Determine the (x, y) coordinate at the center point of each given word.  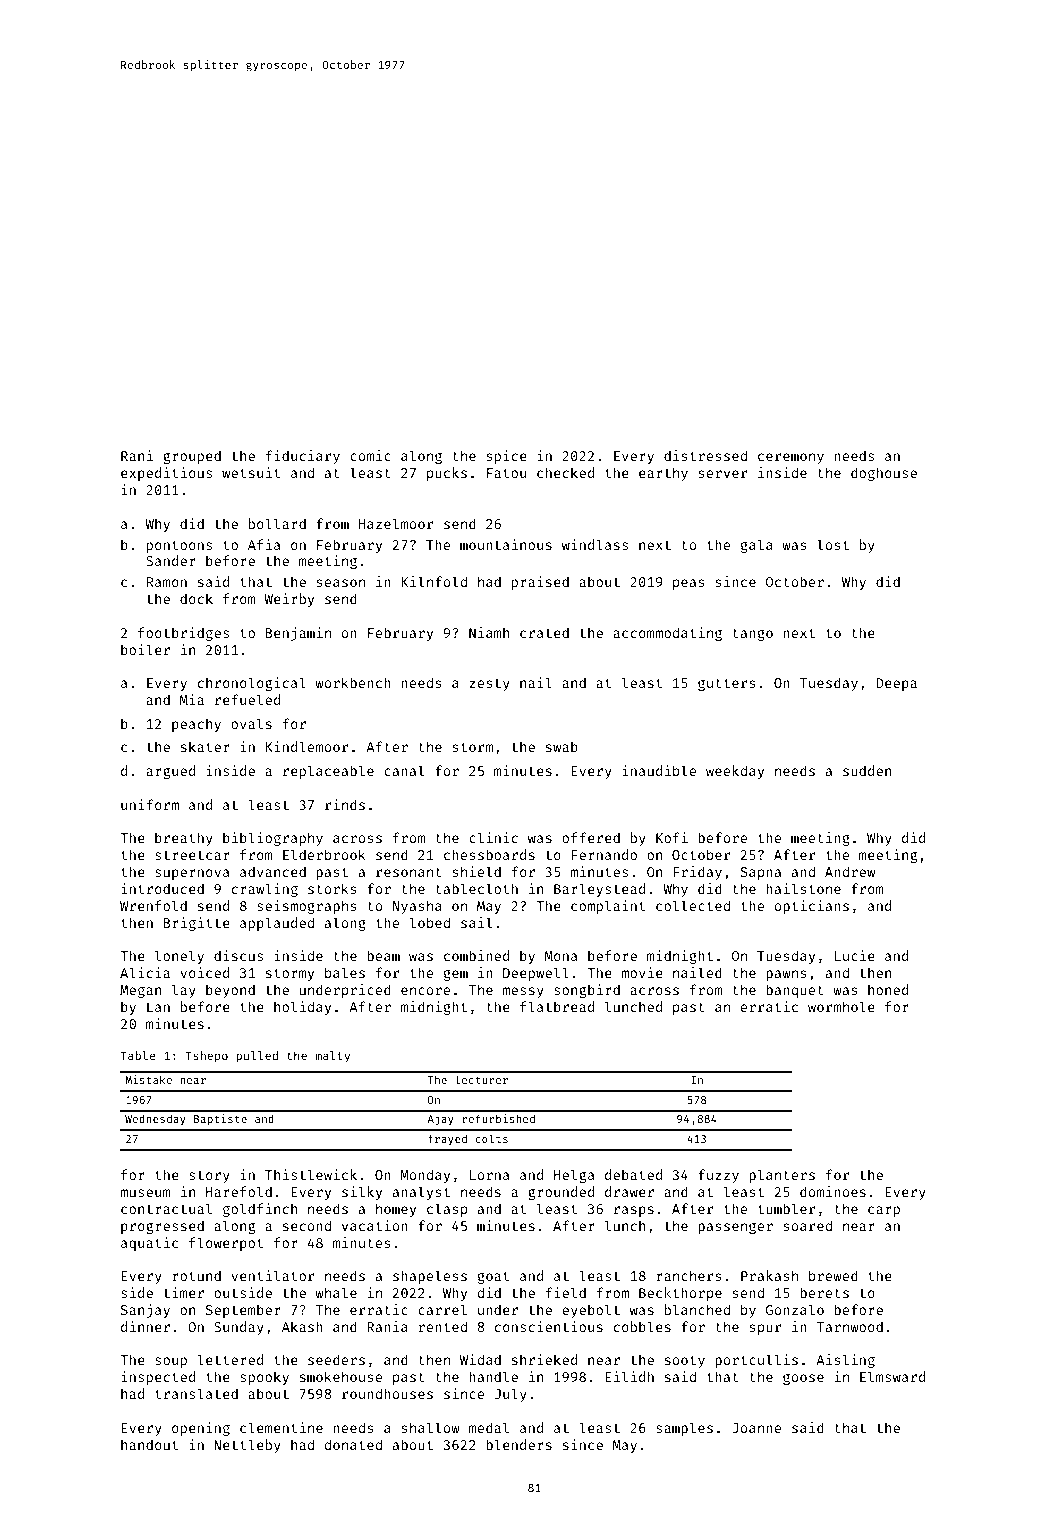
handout (149, 1444)
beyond (230, 991)
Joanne (756, 1428)
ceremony (791, 458)
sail (476, 922)
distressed (705, 455)
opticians (812, 907)
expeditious (166, 474)
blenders (519, 1444)
